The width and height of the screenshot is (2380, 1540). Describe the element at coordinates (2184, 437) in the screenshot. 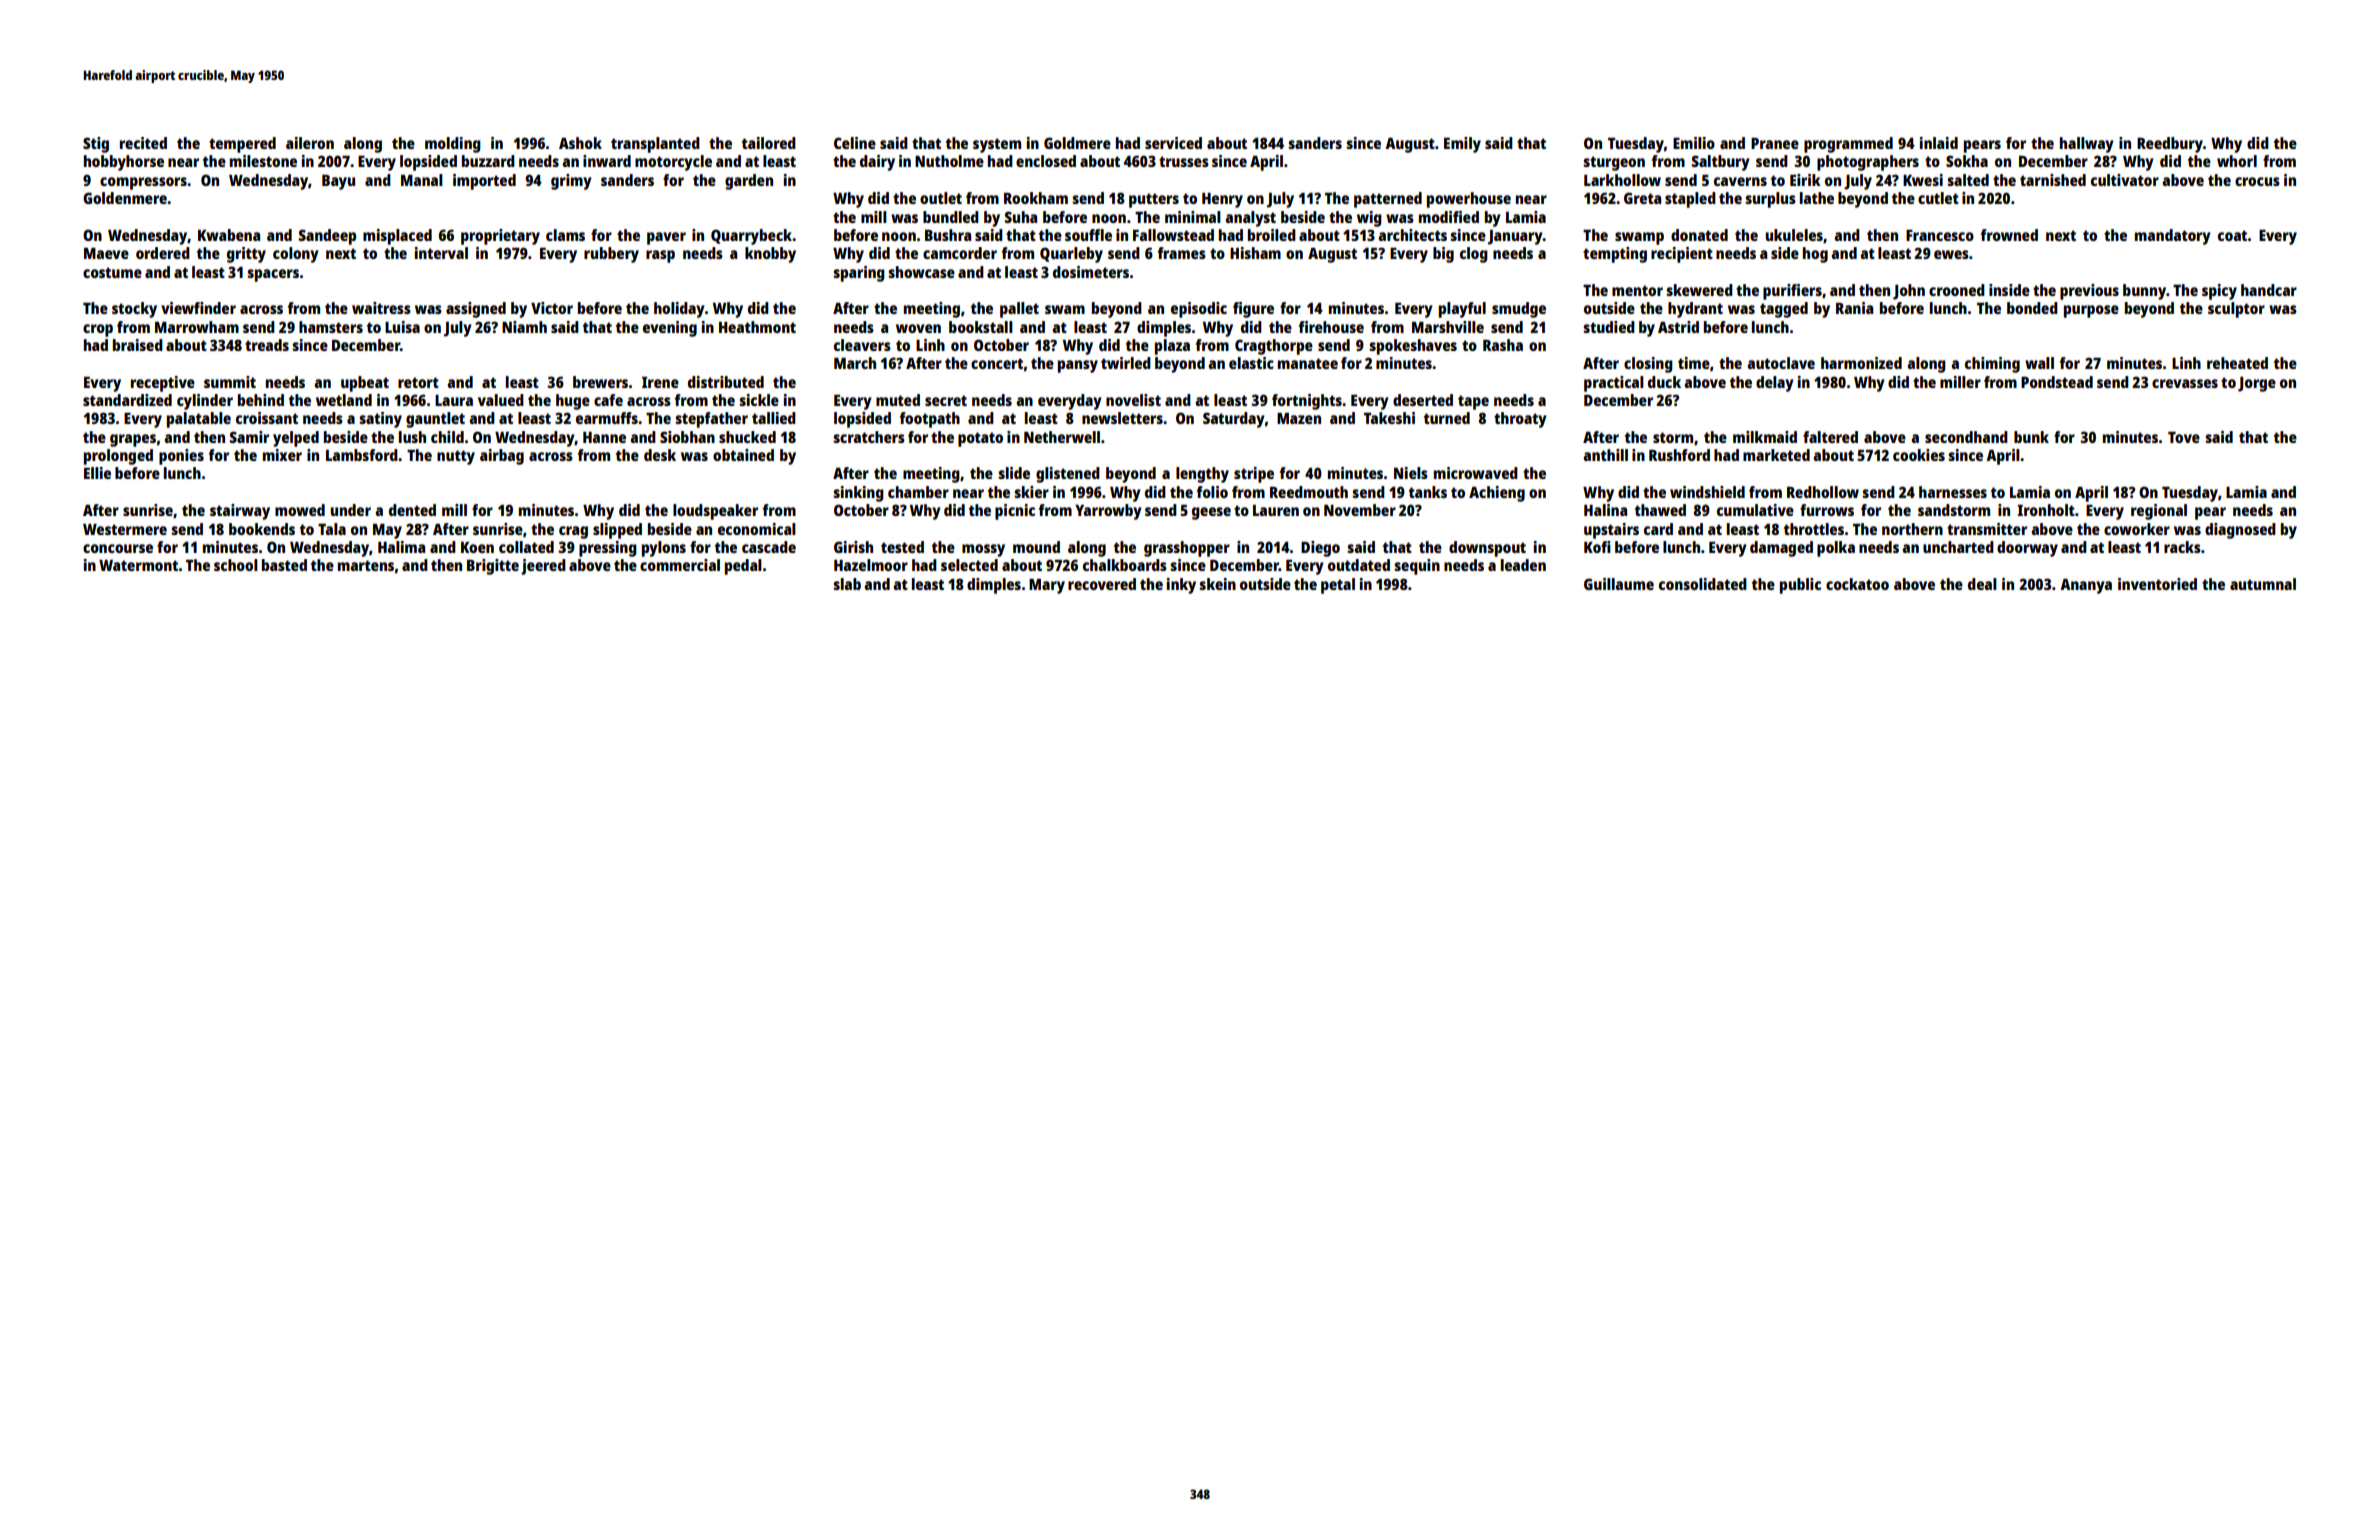

I see `Tove` at that location.
